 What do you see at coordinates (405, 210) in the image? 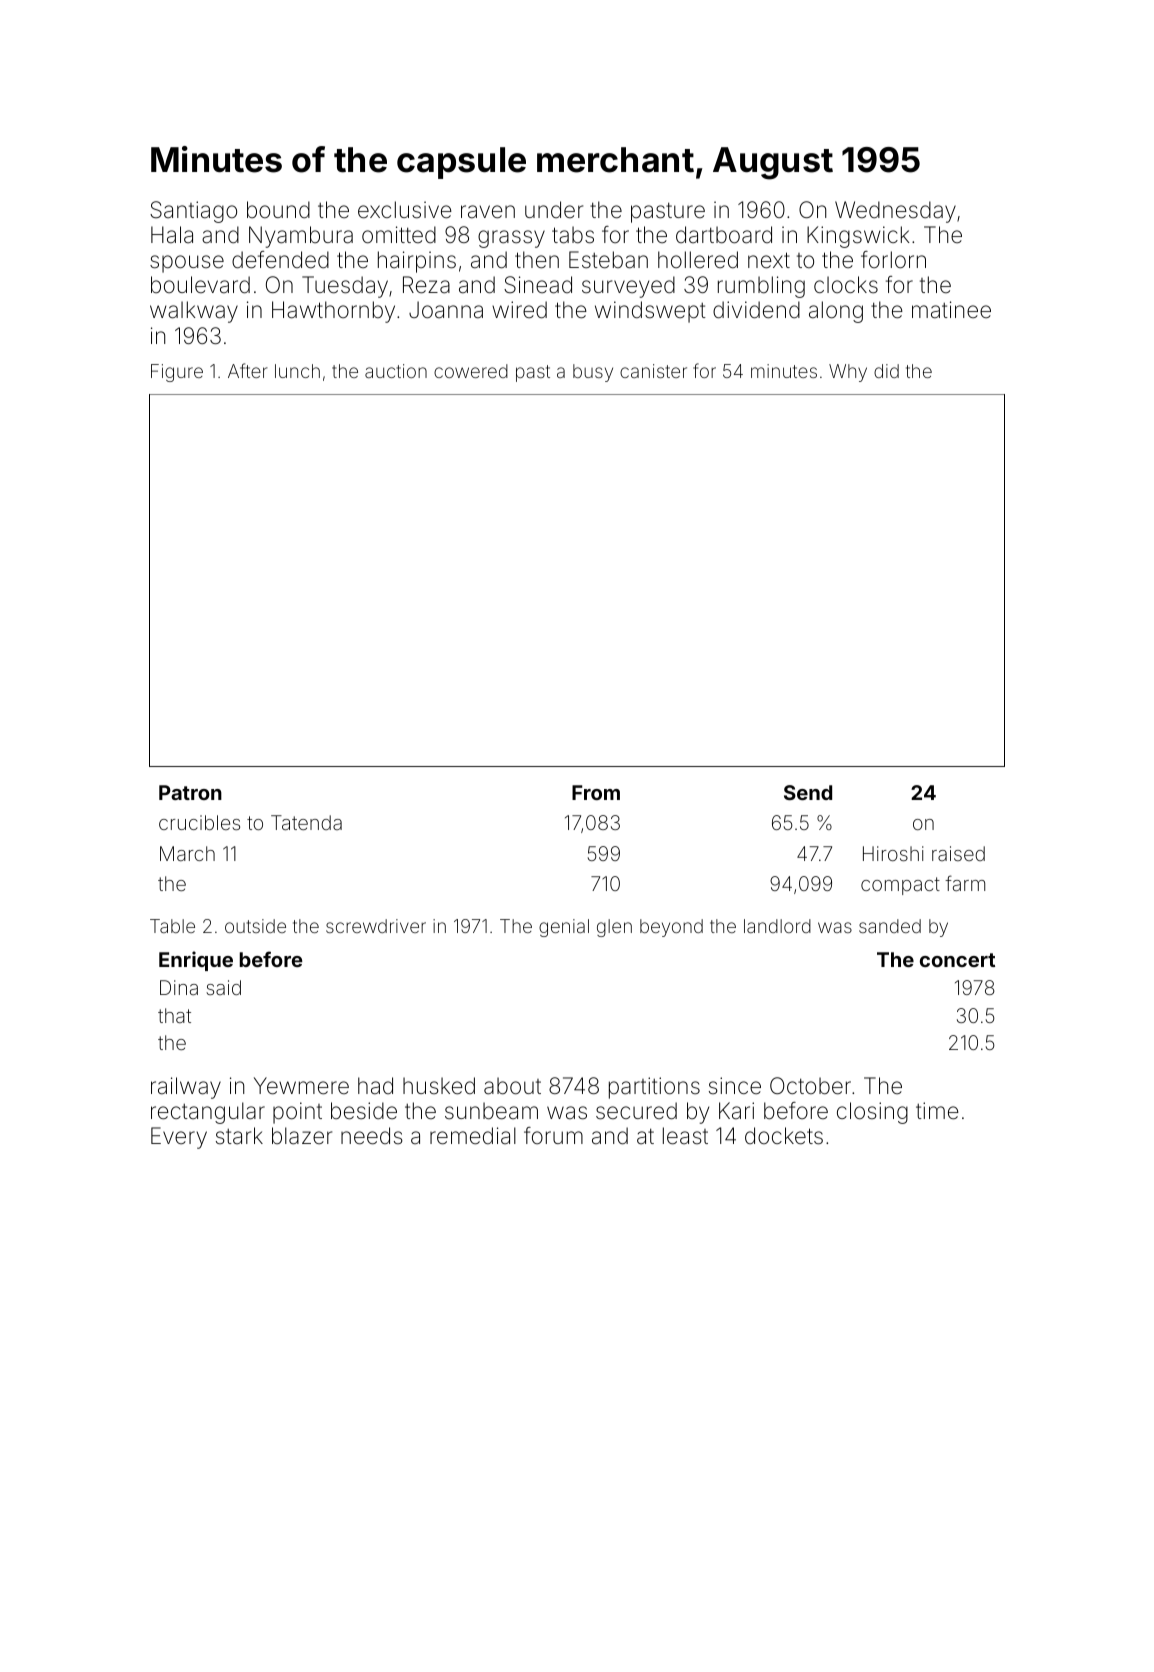
I see `exclusive` at bounding box center [405, 210].
